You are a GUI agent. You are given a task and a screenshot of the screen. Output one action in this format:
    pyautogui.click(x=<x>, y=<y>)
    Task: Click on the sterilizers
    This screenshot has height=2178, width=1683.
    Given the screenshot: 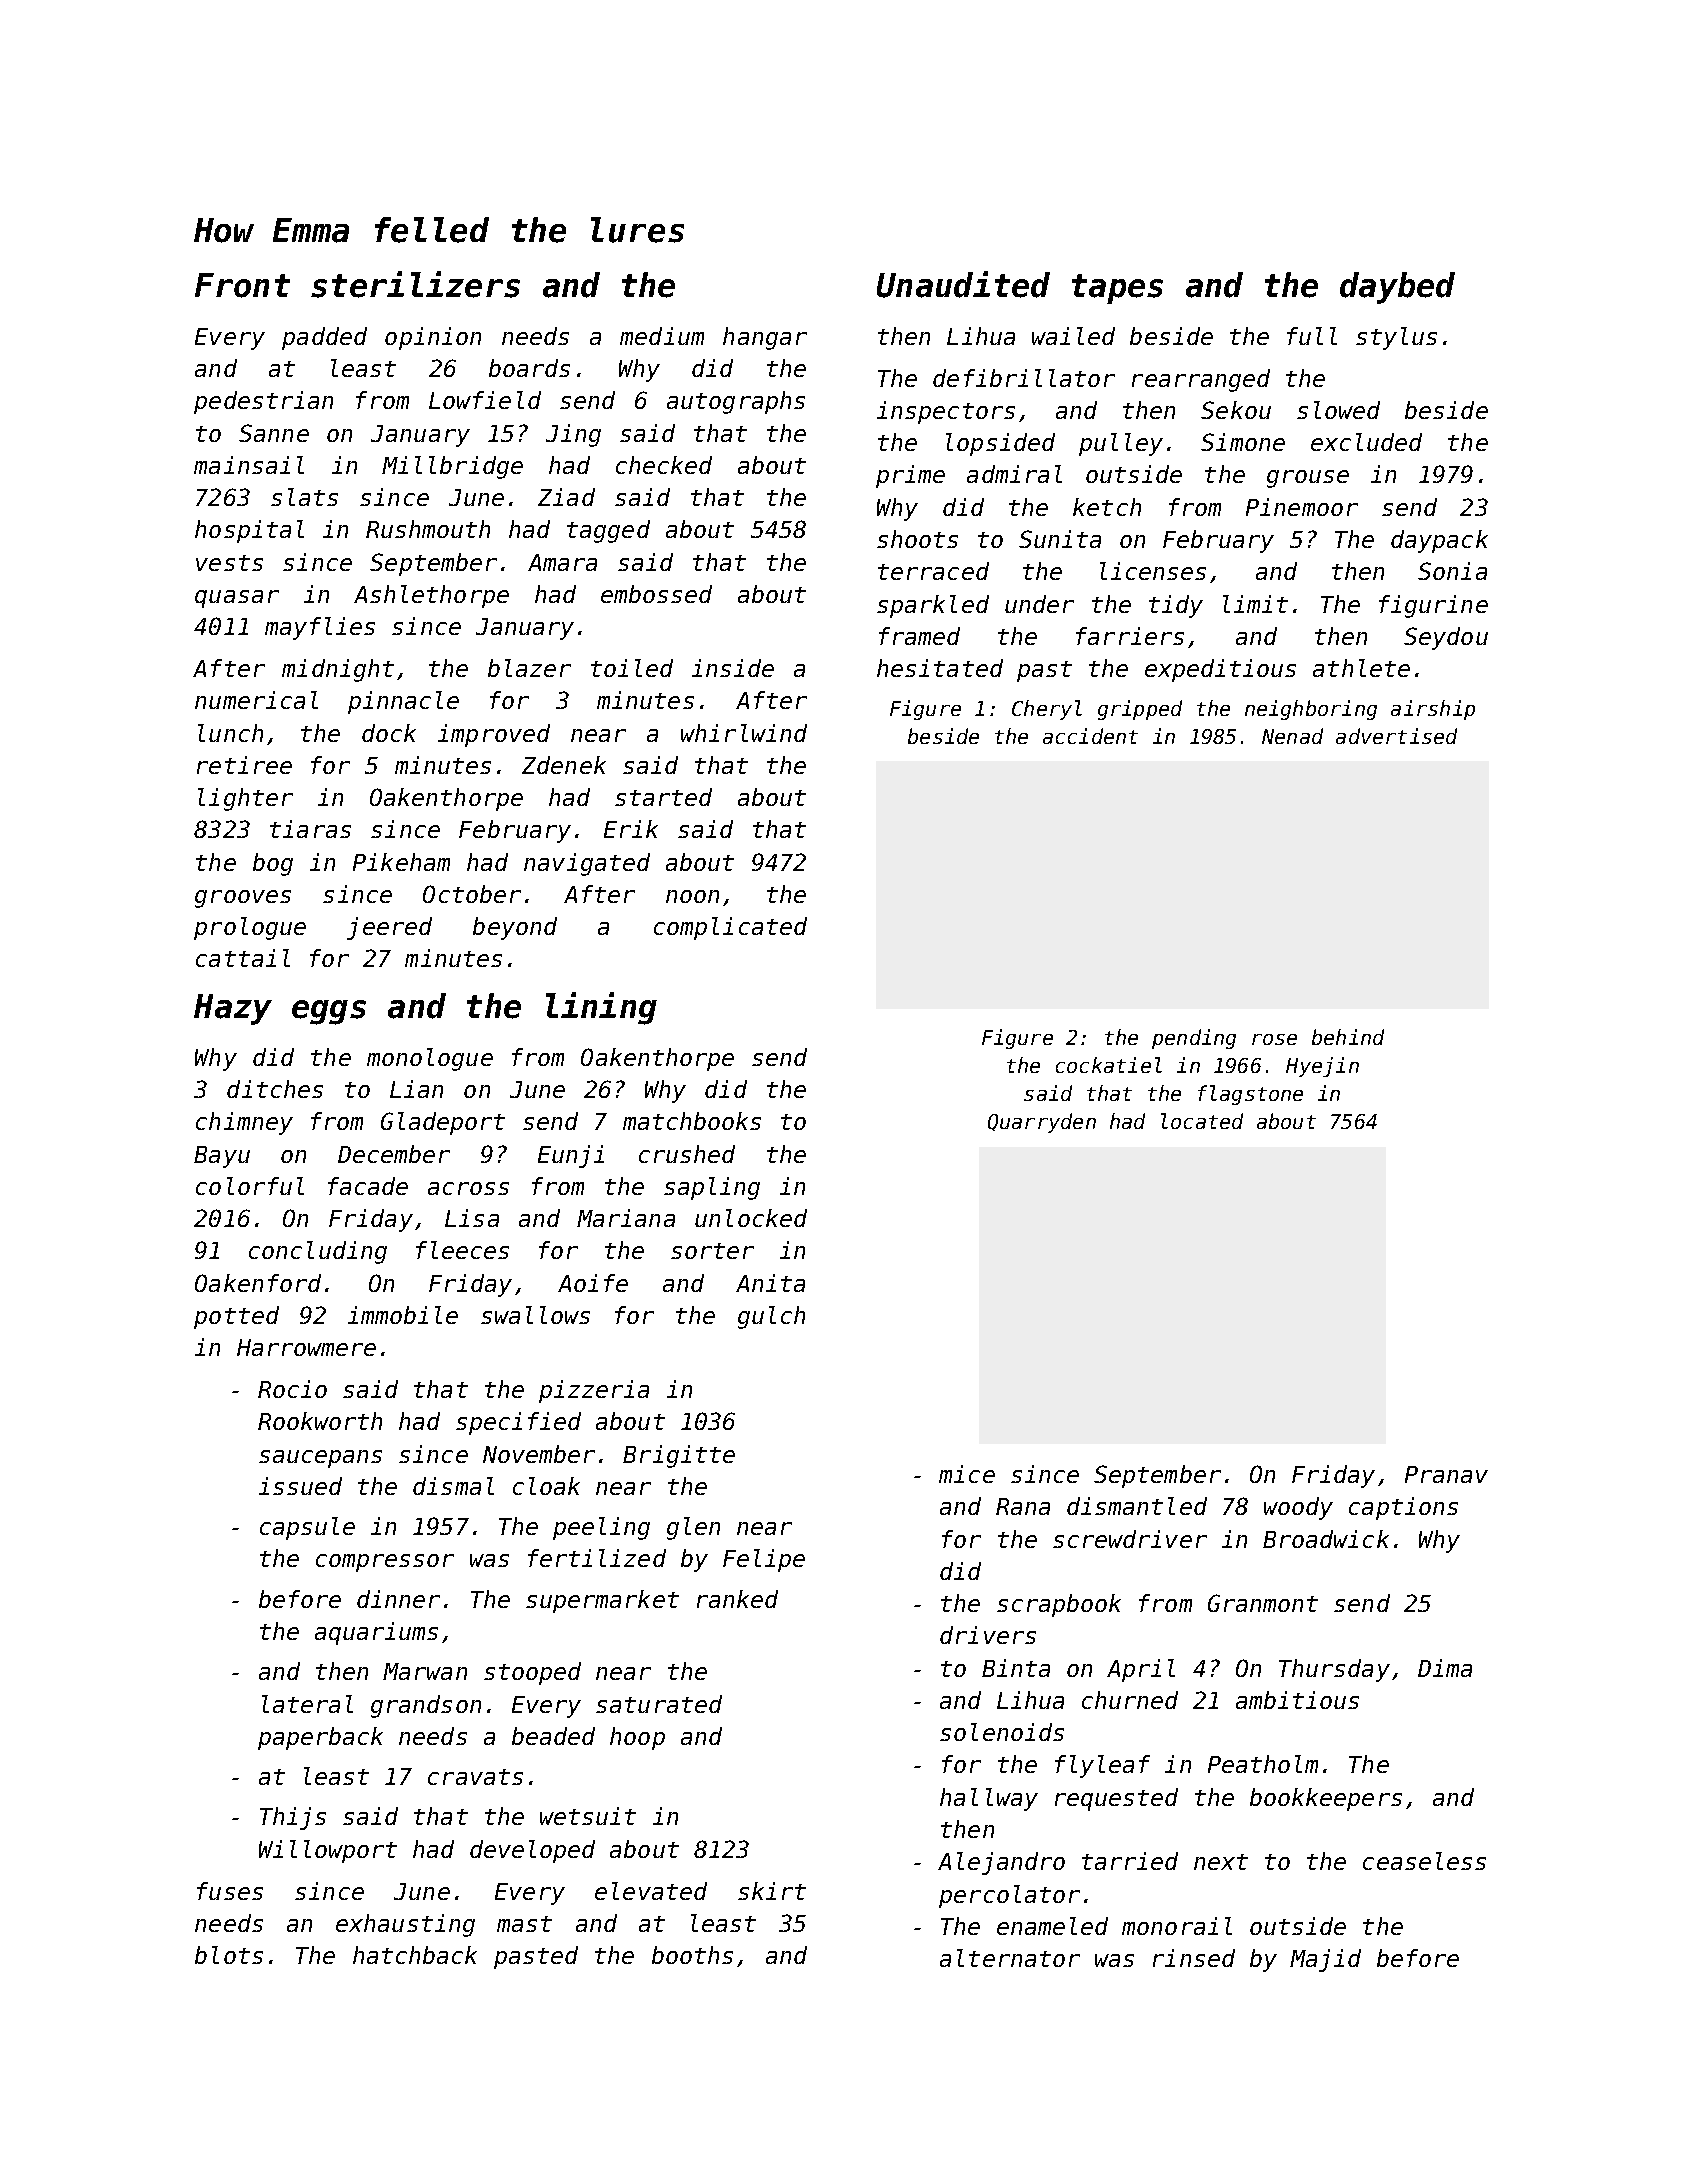 What is the action you would take?
    pyautogui.click(x=415, y=284)
